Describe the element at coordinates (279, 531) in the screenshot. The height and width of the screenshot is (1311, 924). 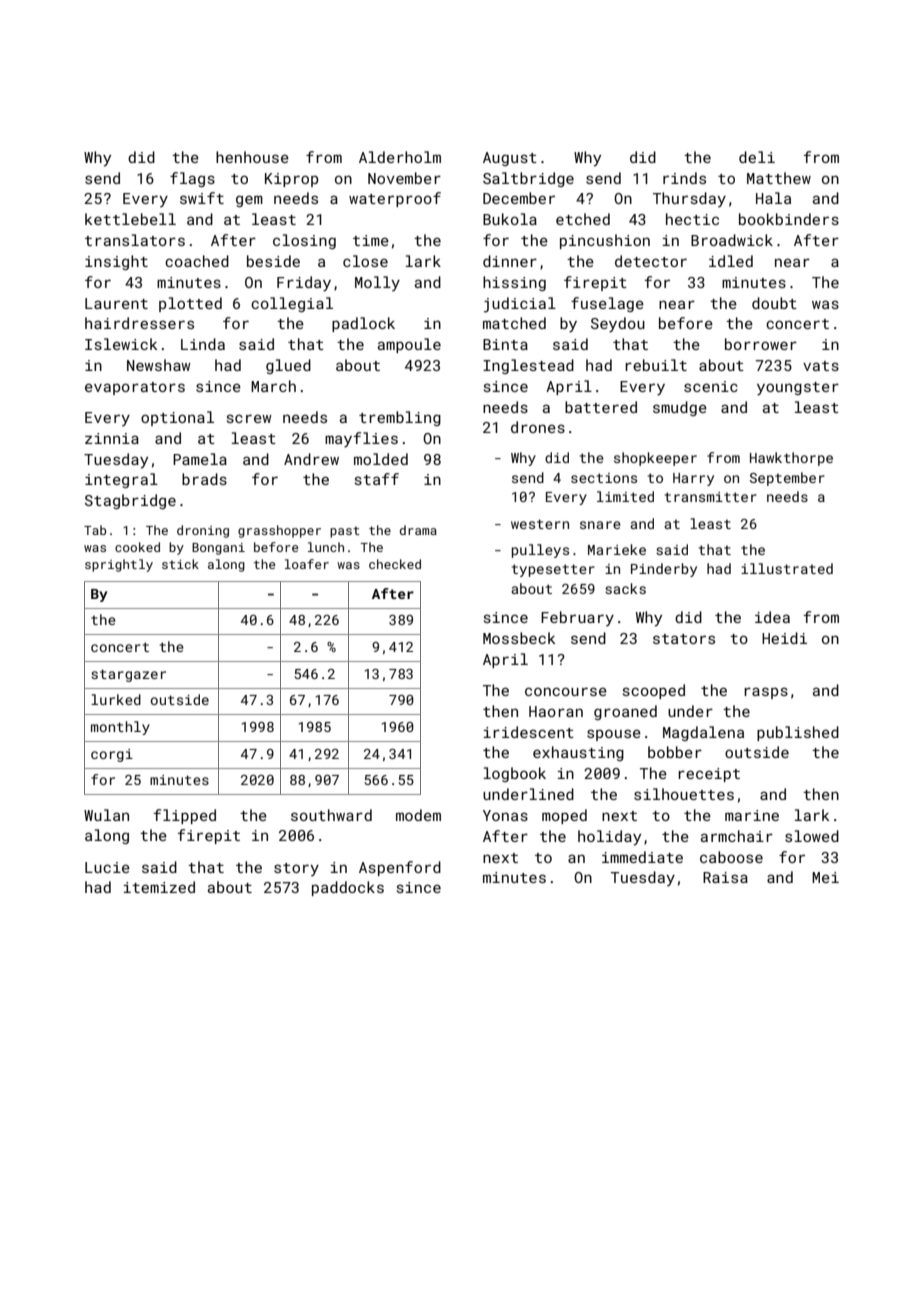
I see `grasshopper` at that location.
